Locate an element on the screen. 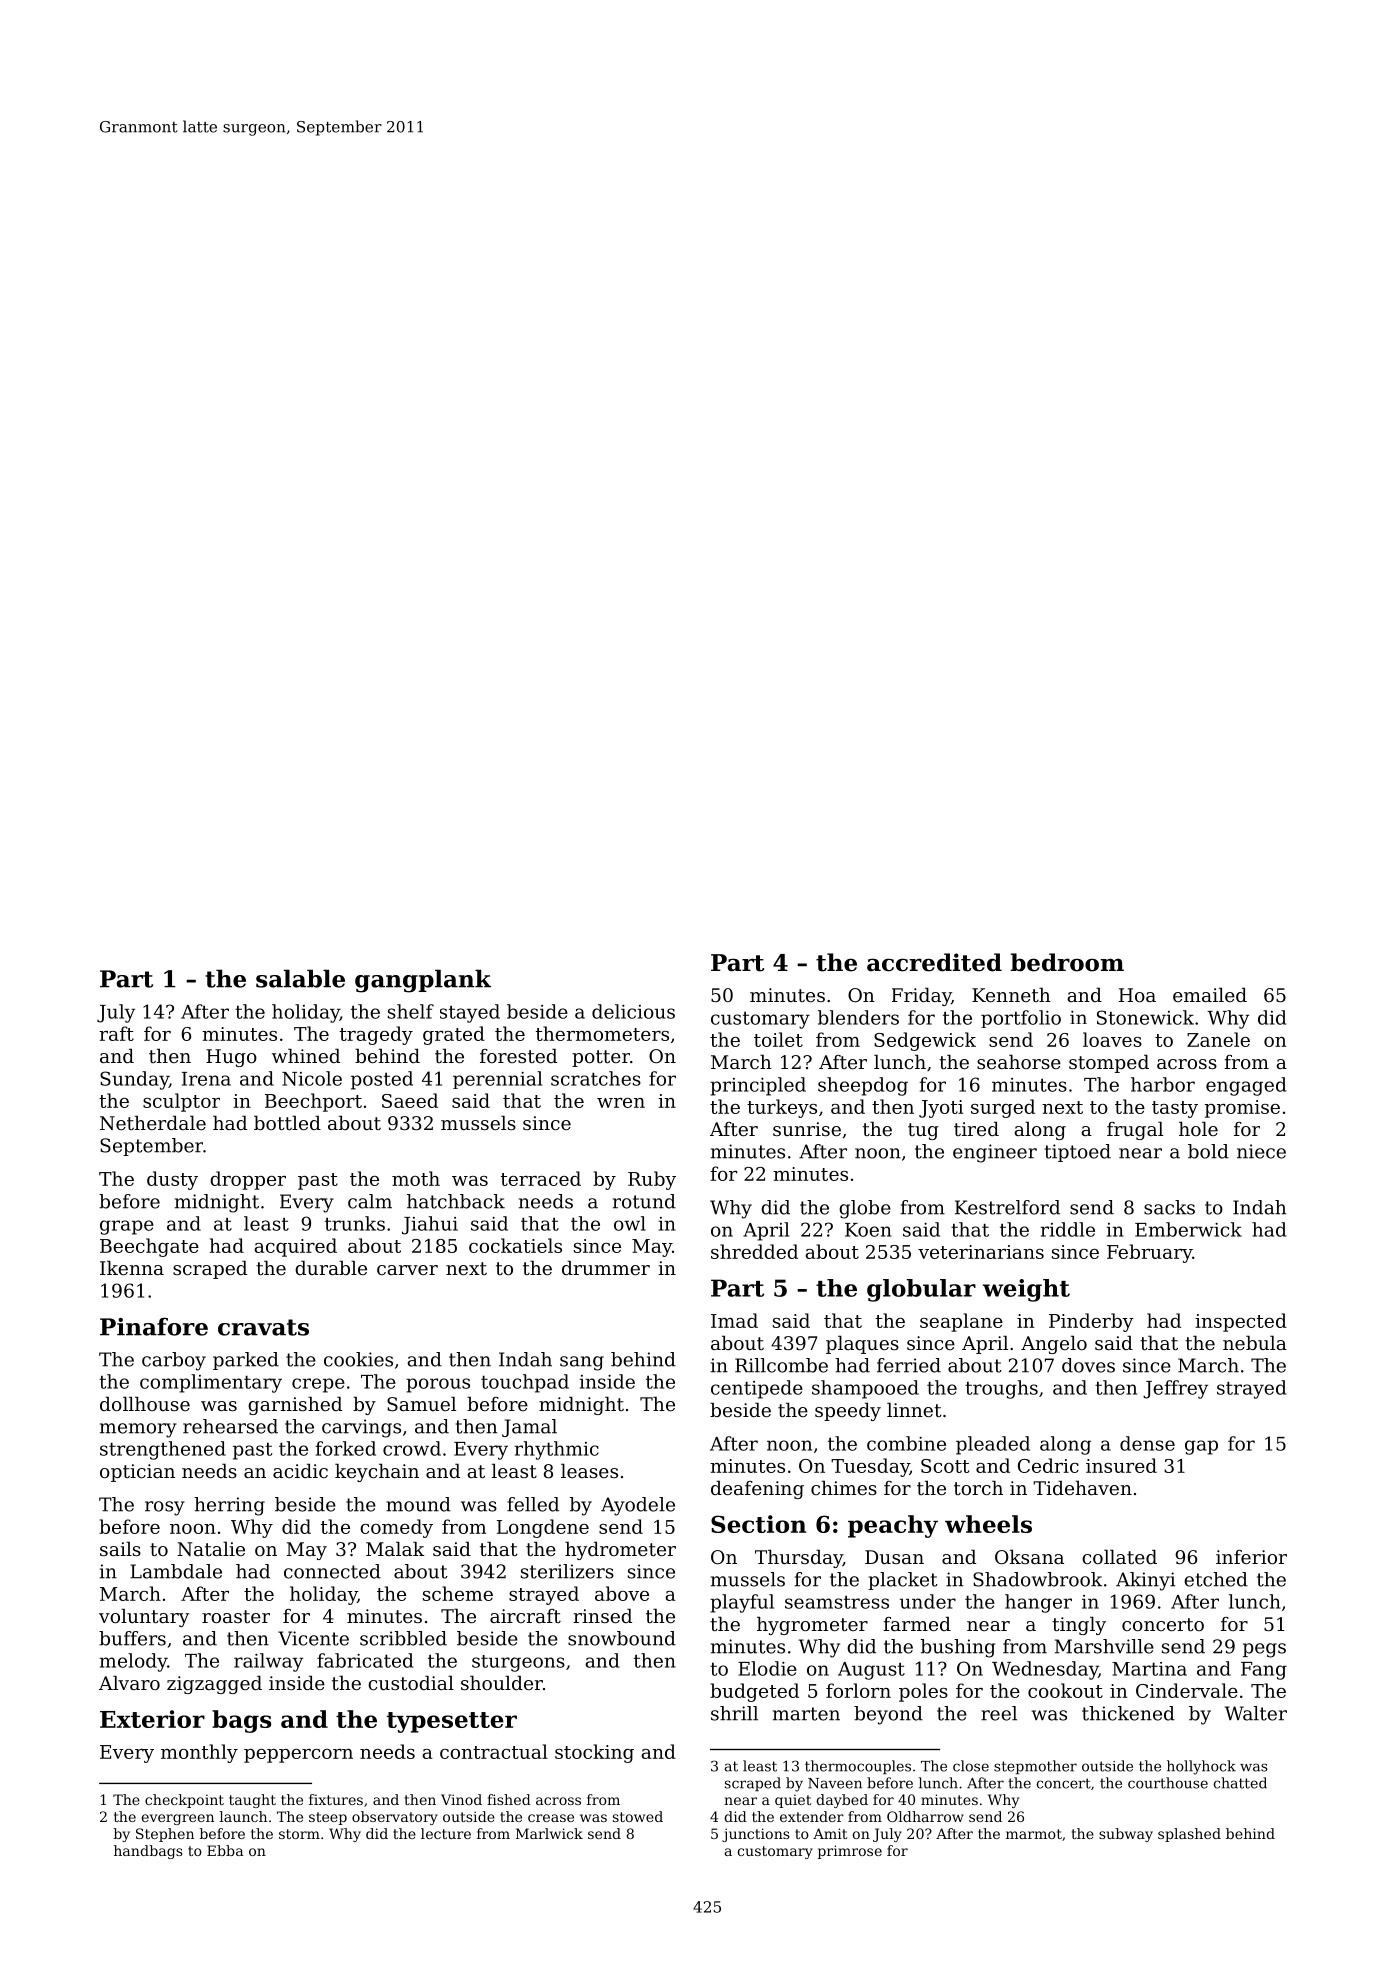 The height and width of the screenshot is (1969, 1386). Hoa is located at coordinates (1137, 995).
